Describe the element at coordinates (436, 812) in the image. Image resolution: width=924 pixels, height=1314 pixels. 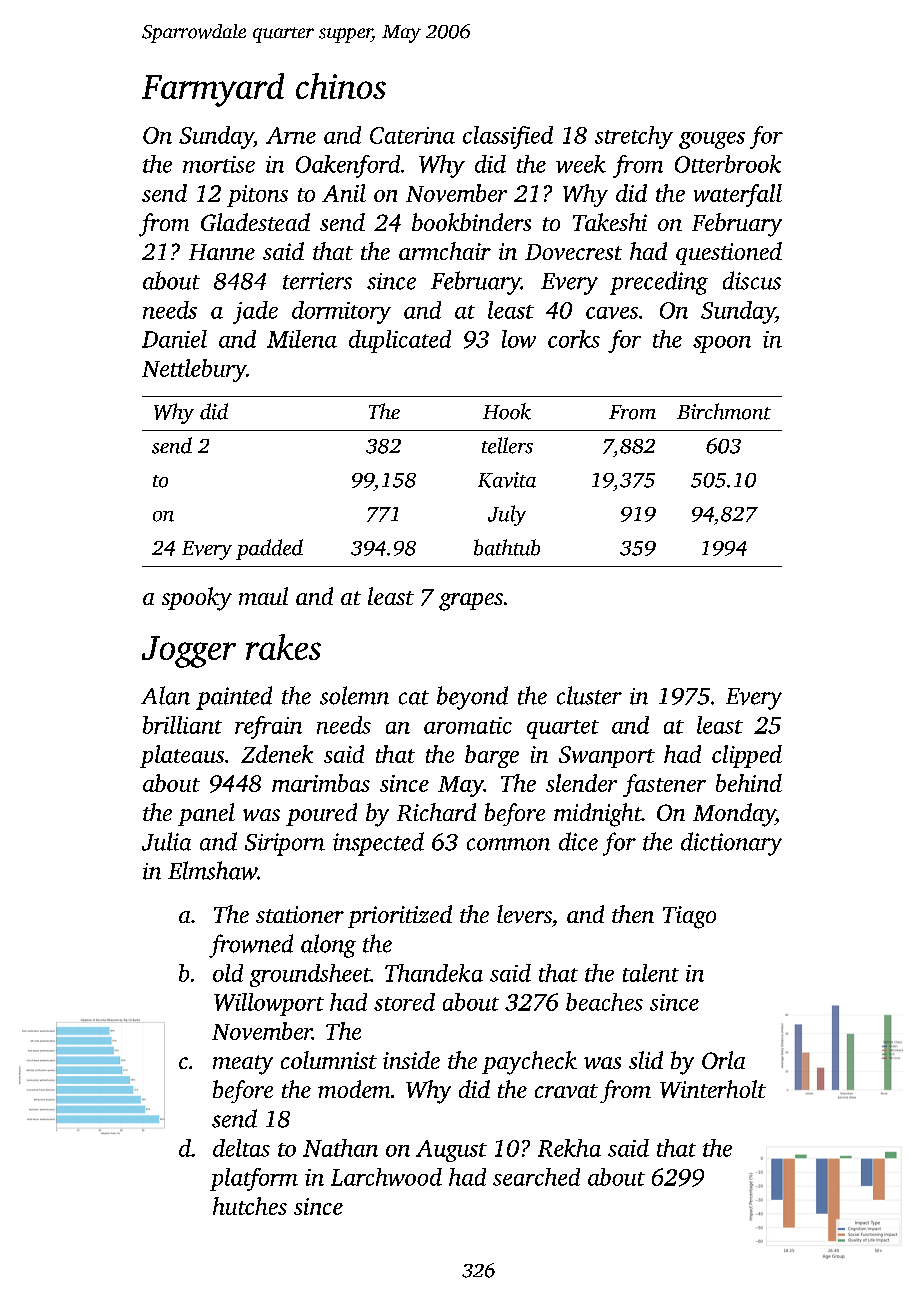
I see `Richard` at that location.
